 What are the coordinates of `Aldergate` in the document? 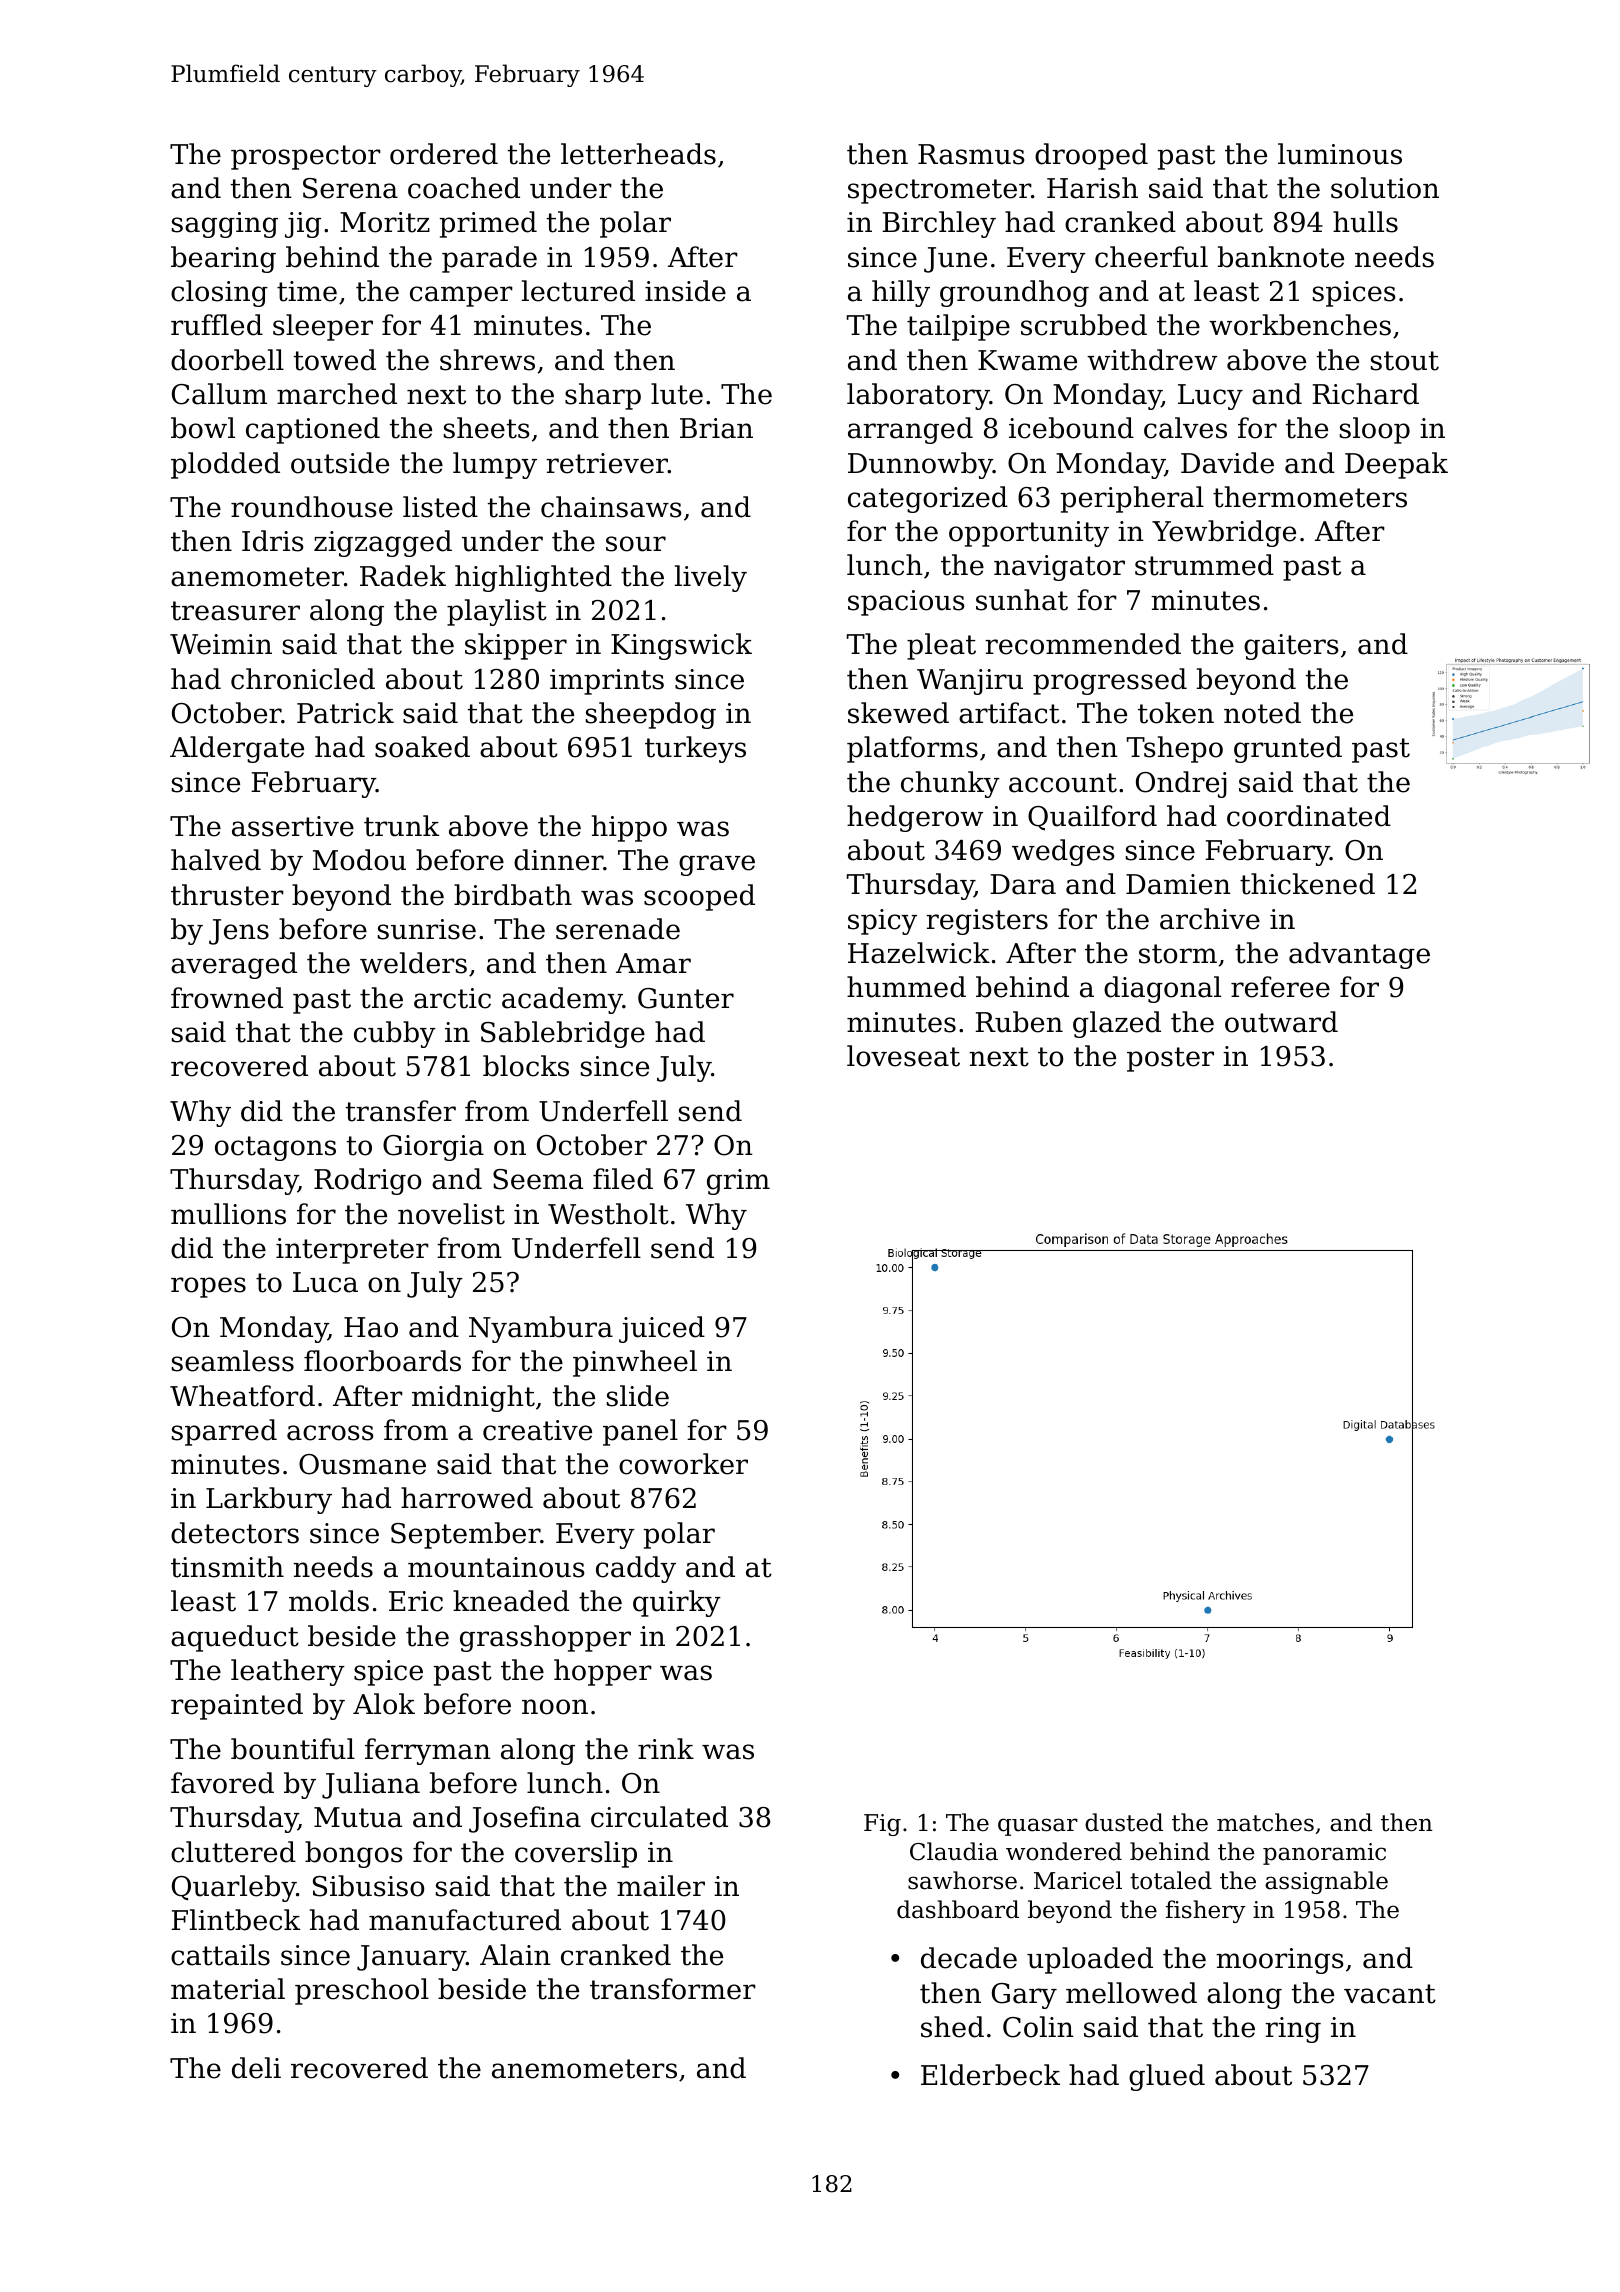 It's located at (237, 749).
